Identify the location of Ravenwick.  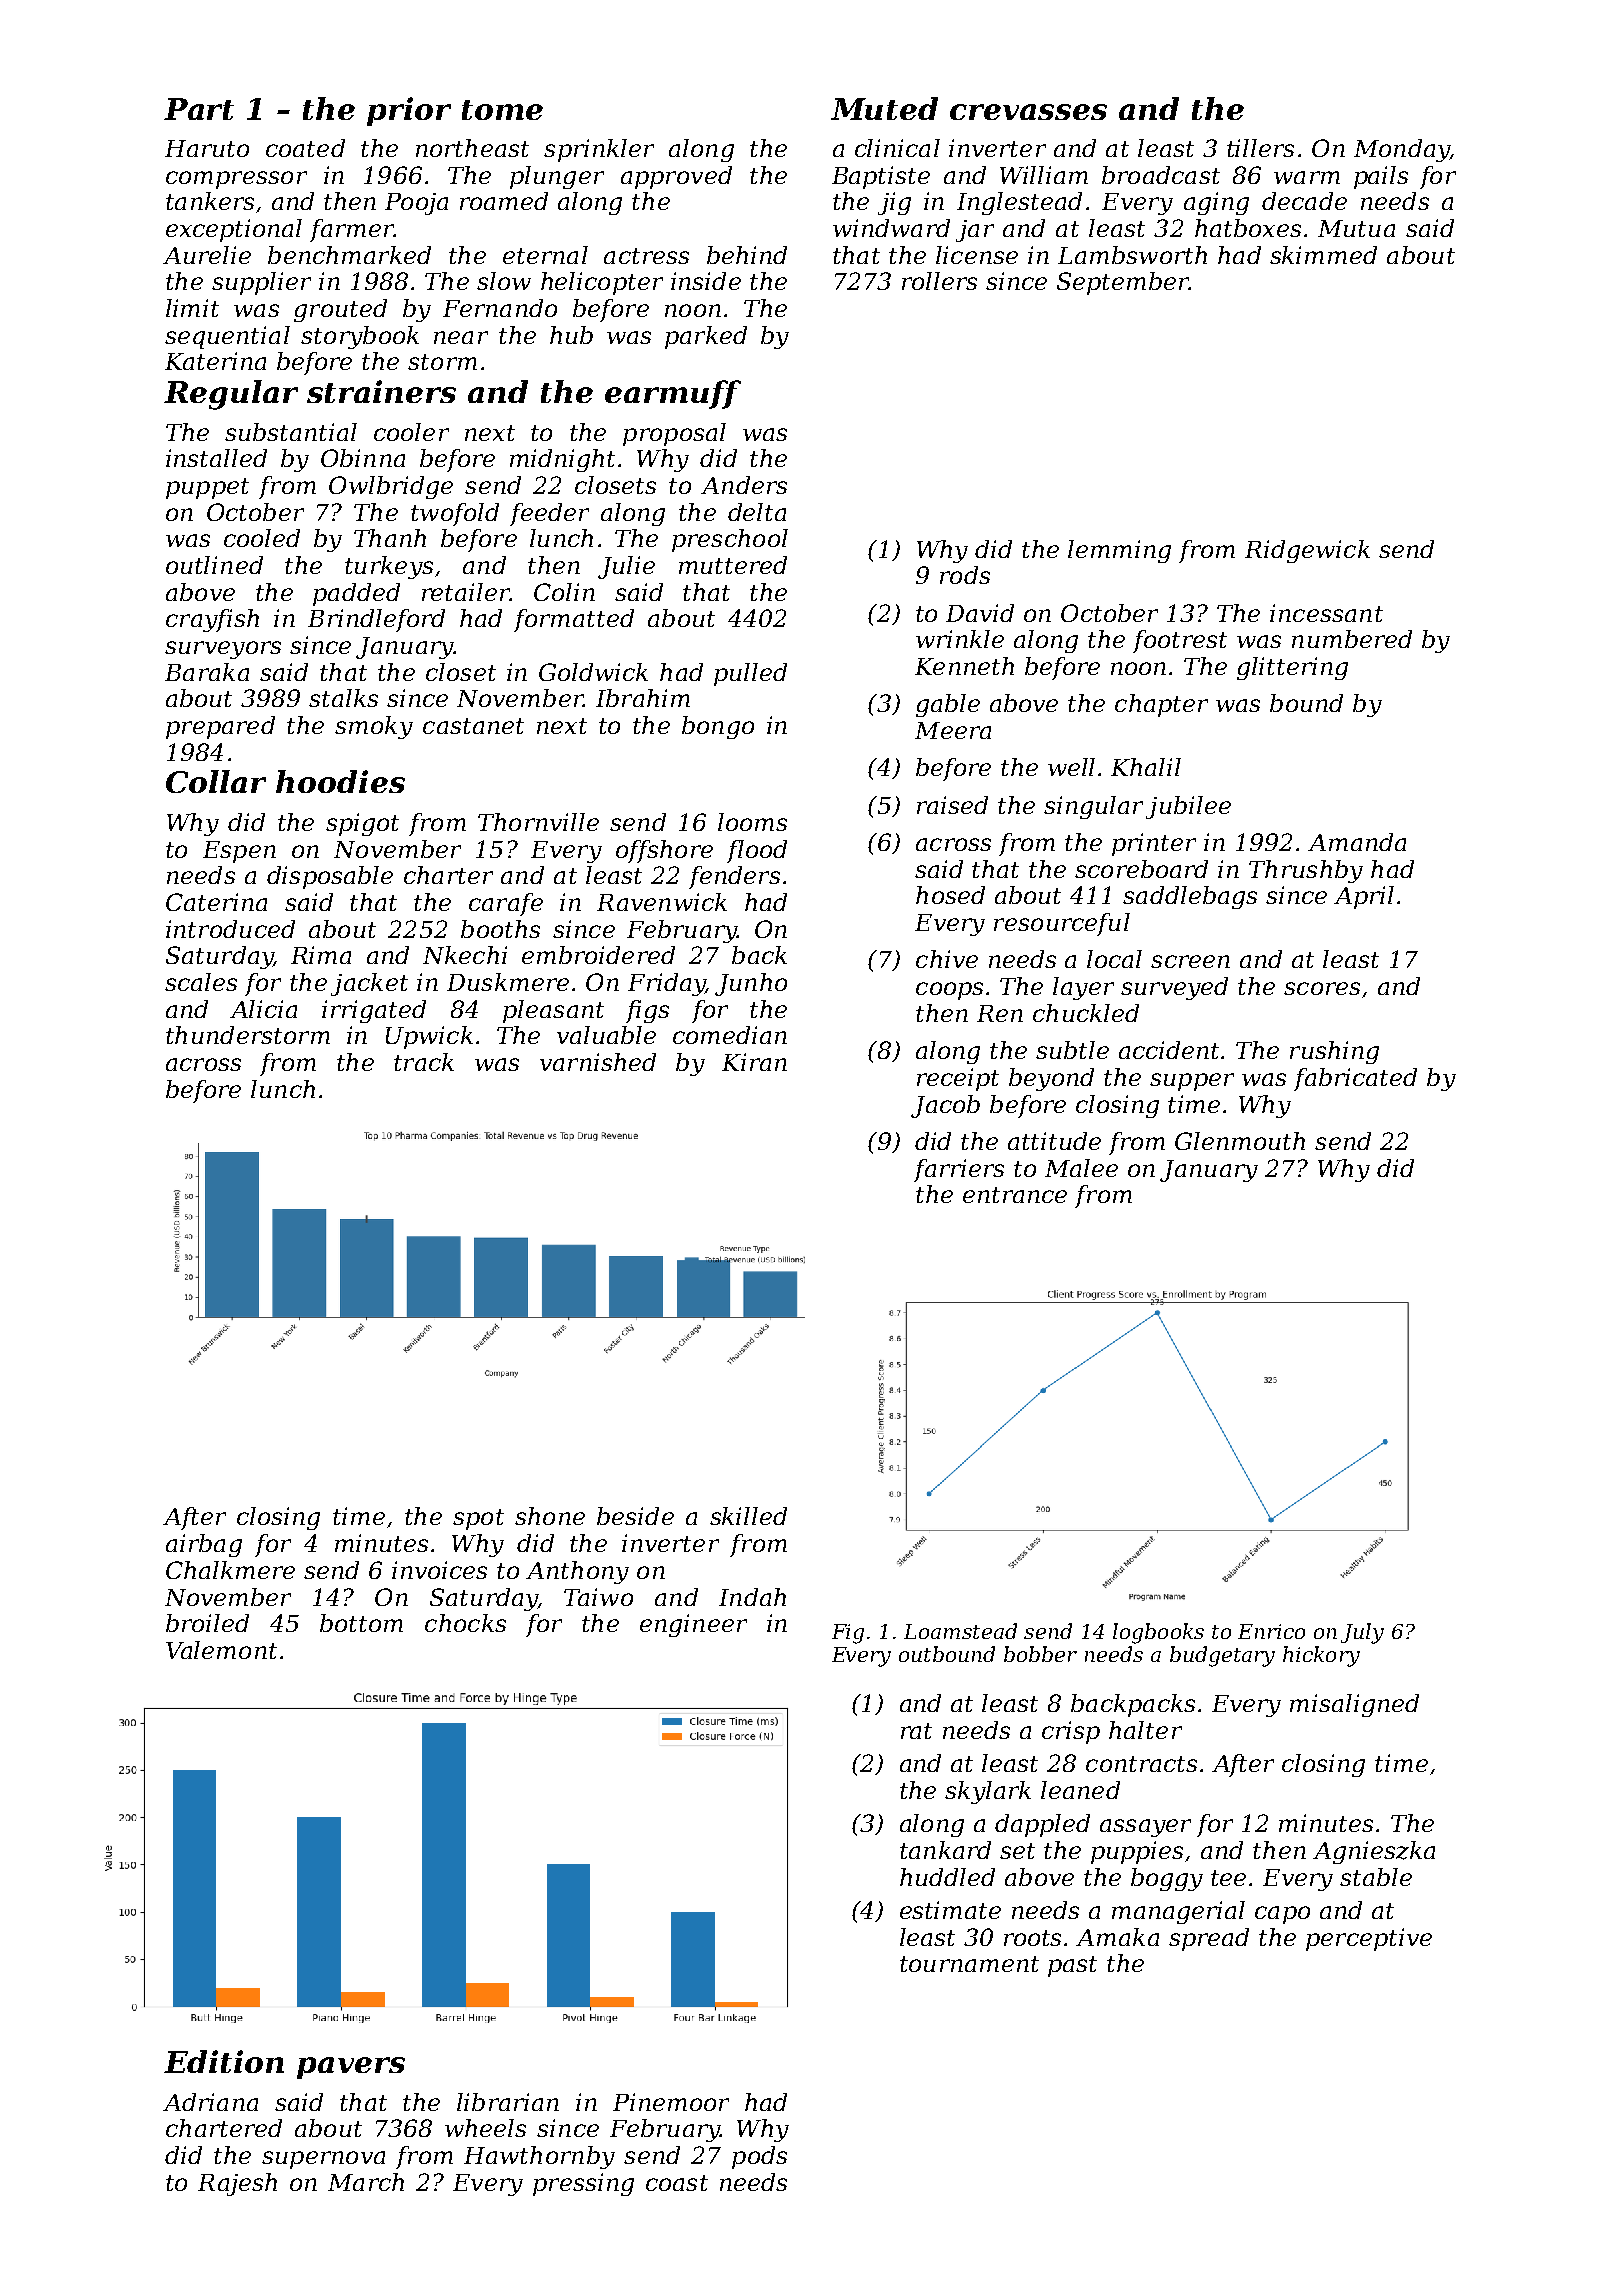
(662, 902).
